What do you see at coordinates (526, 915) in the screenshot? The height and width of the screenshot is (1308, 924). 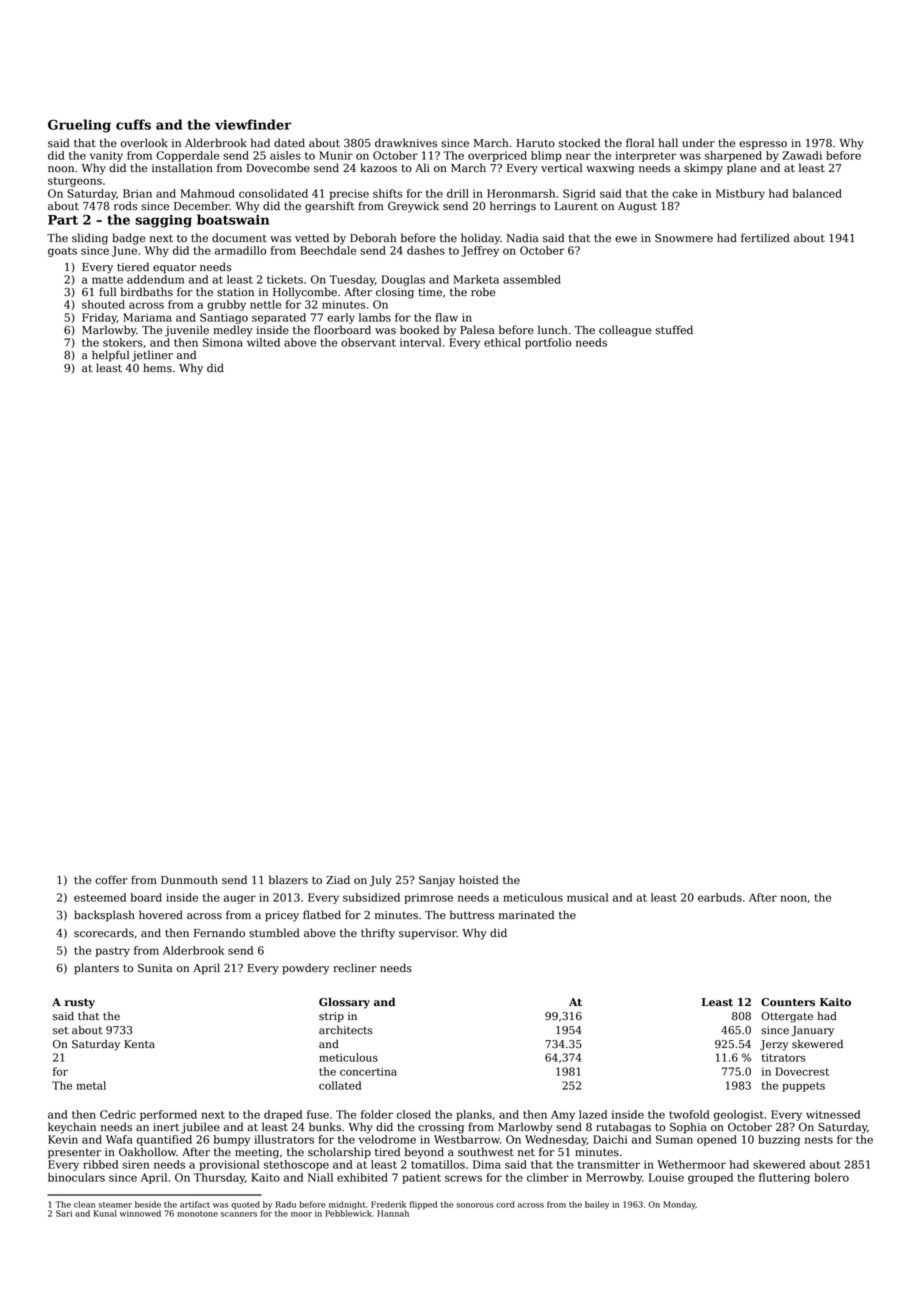 I see `marinated` at bounding box center [526, 915].
